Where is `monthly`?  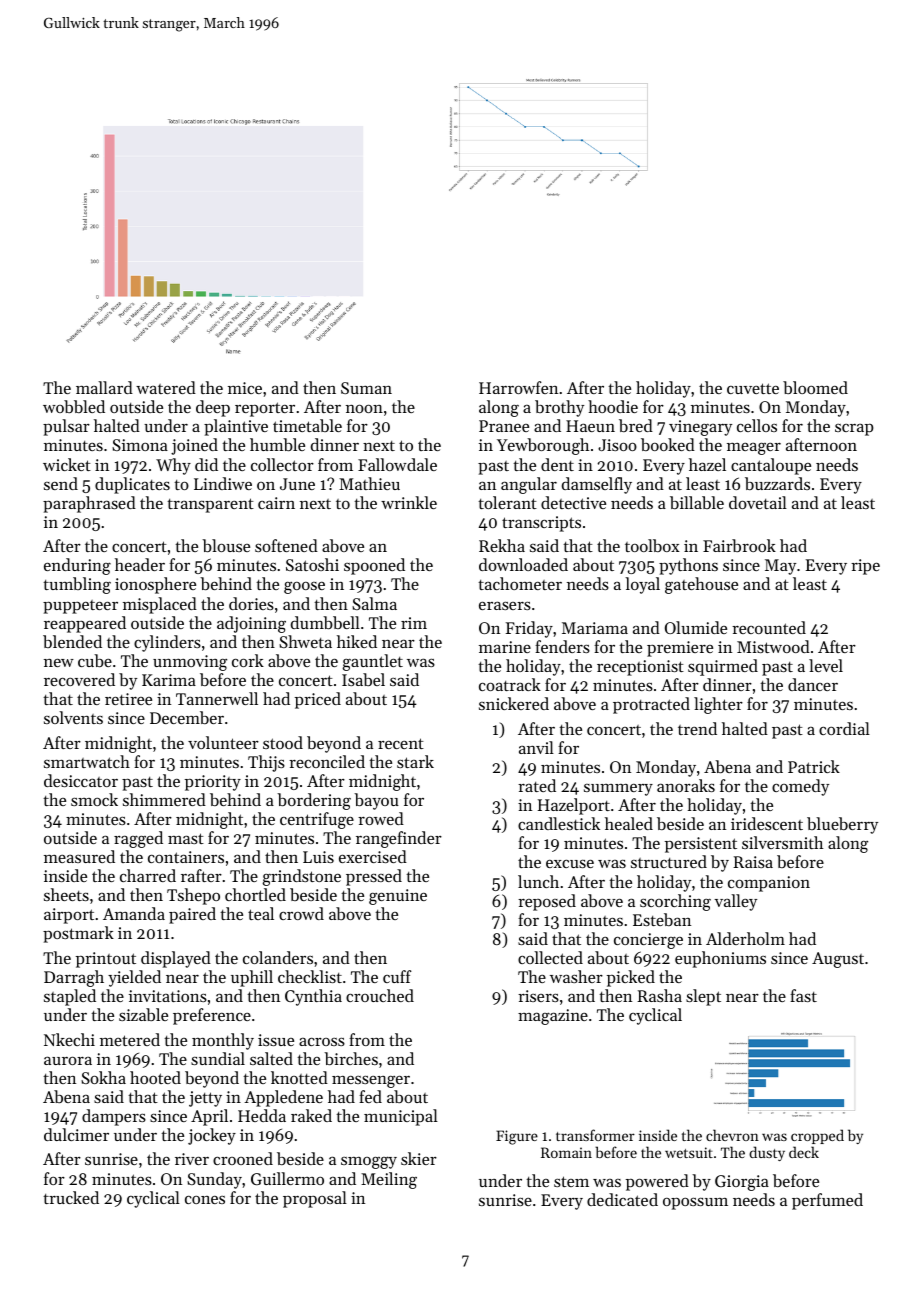
monthly is located at coordinates (223, 1041).
